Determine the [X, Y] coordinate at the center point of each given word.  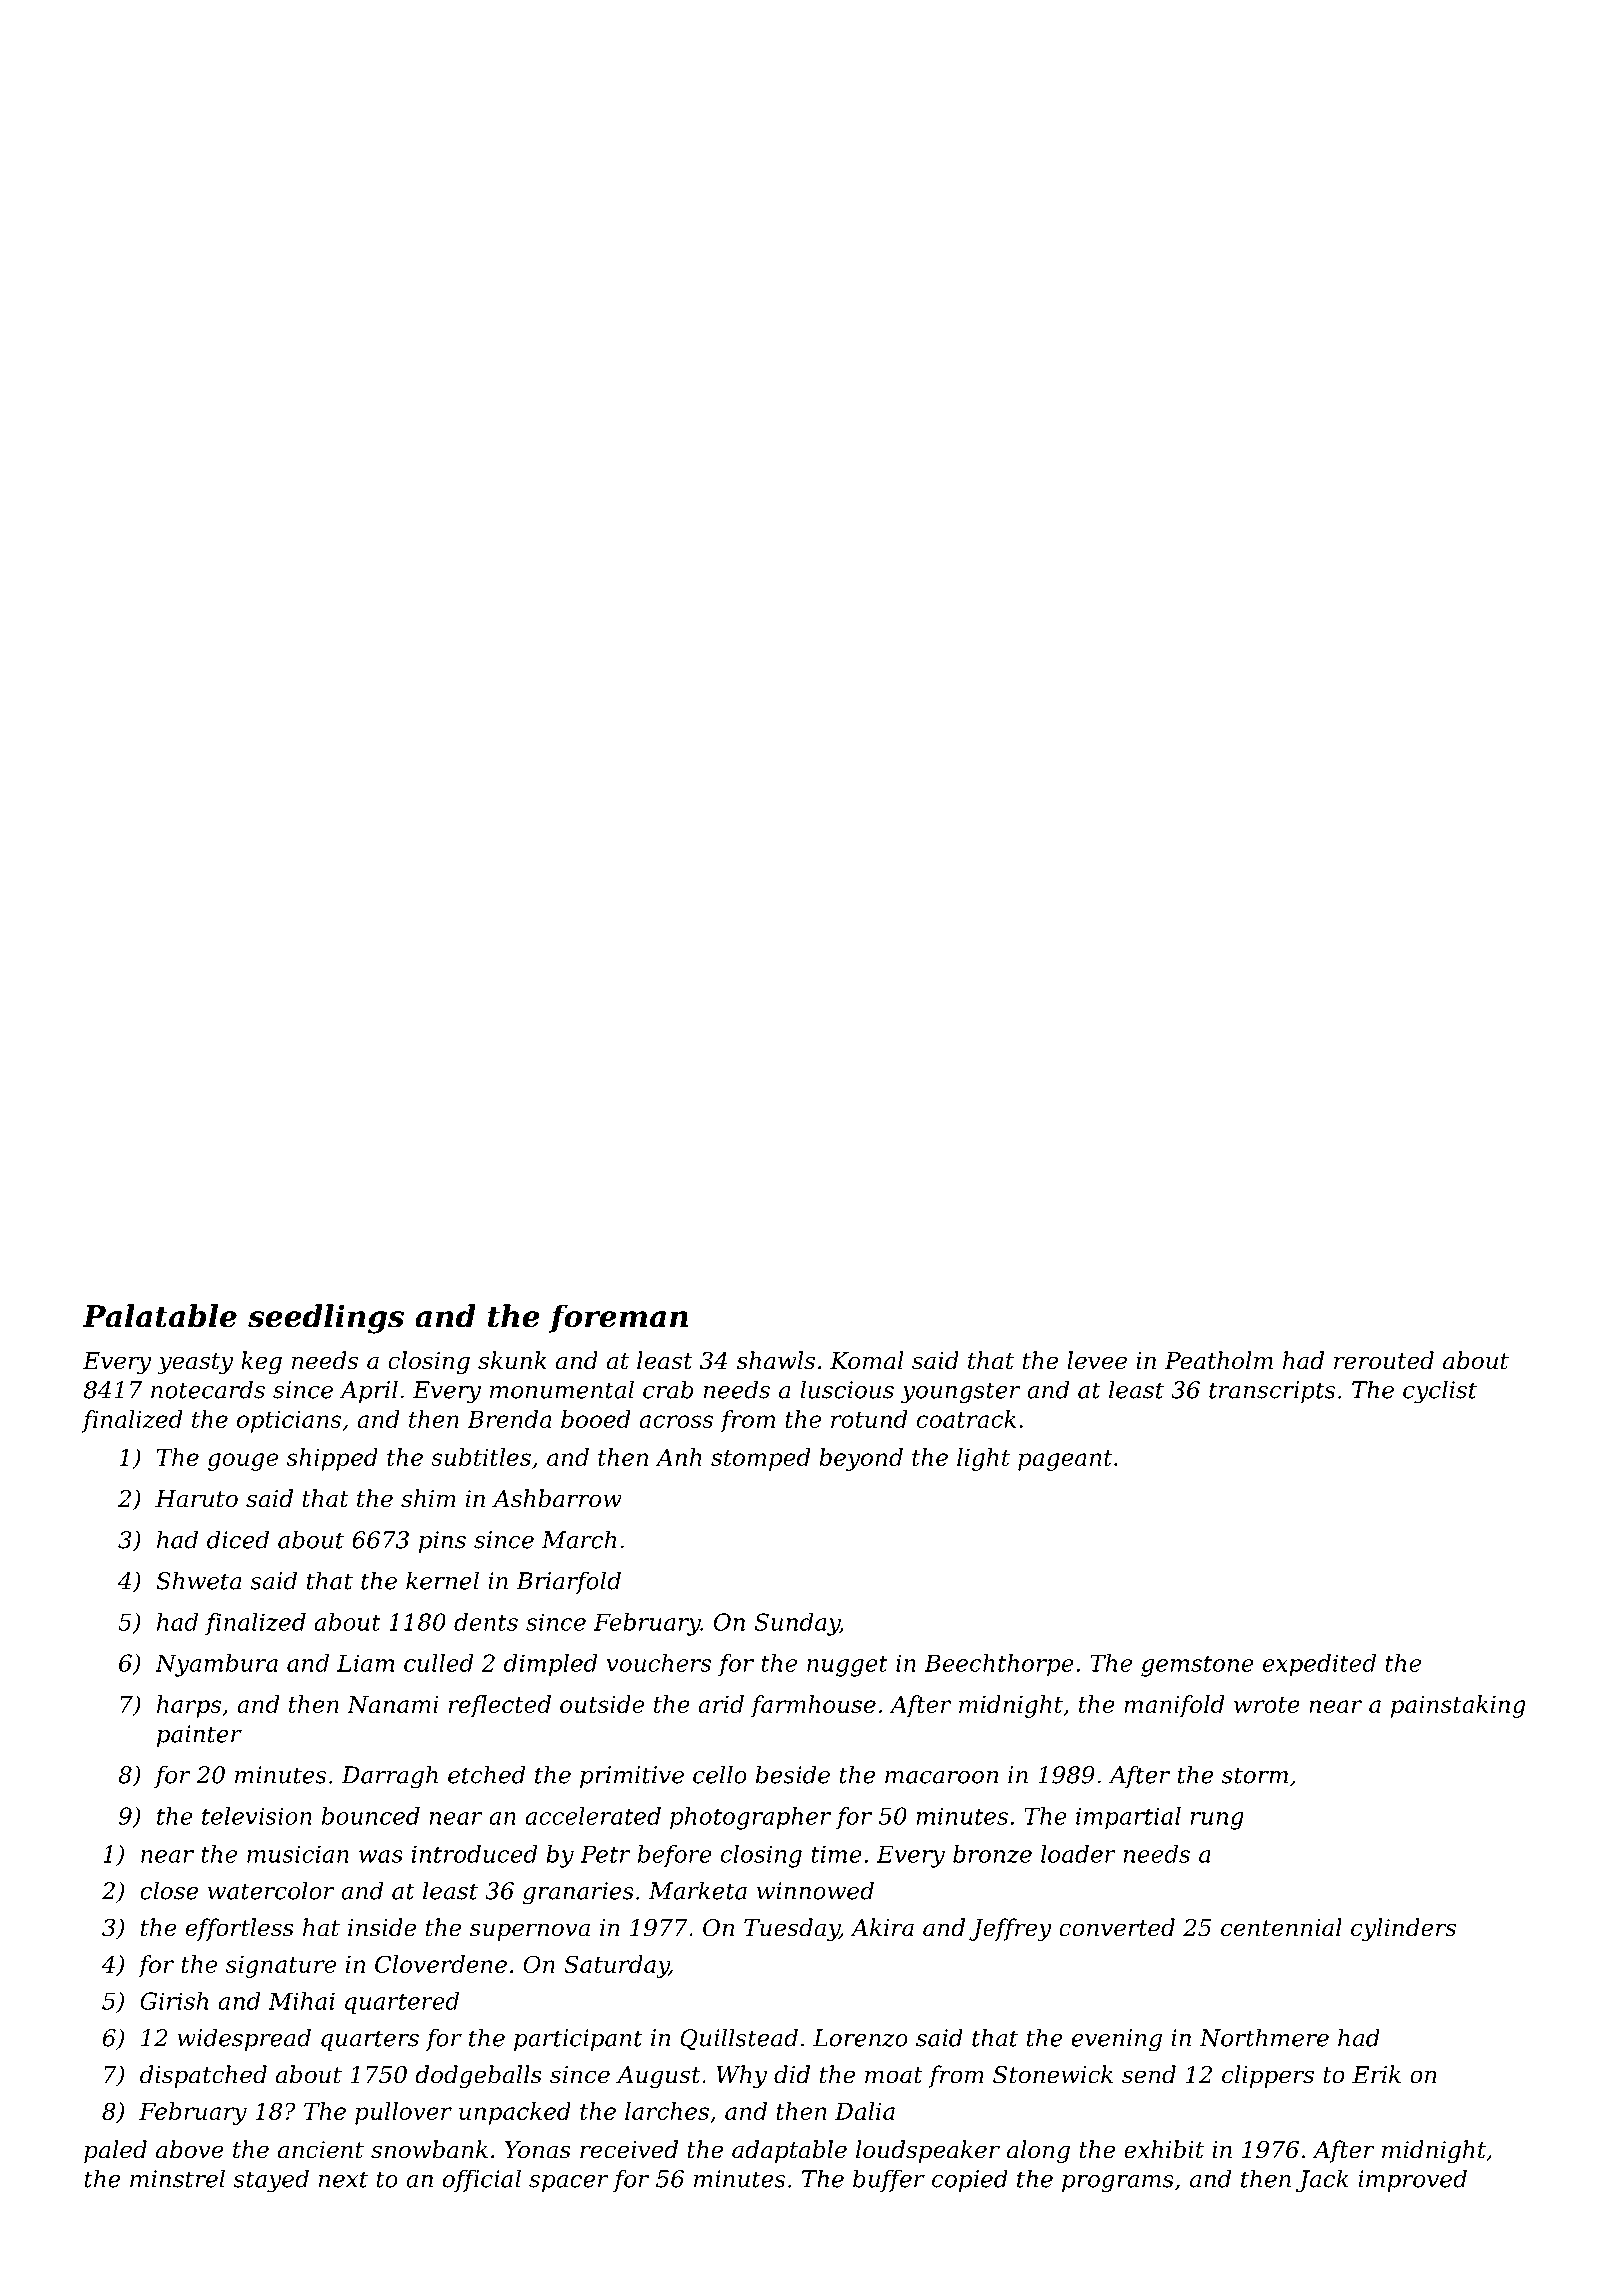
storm [1255, 1775]
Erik [1376, 2074]
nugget [847, 1666]
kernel [442, 1580]
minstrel [177, 2178]
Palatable [159, 1316]
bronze [992, 1854]
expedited [1319, 1665]
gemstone [1197, 1666]
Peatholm [1218, 1360]
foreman [618, 1318]
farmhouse [813, 1706]
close [169, 1890]
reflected [500, 1706]
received [629, 2149]
